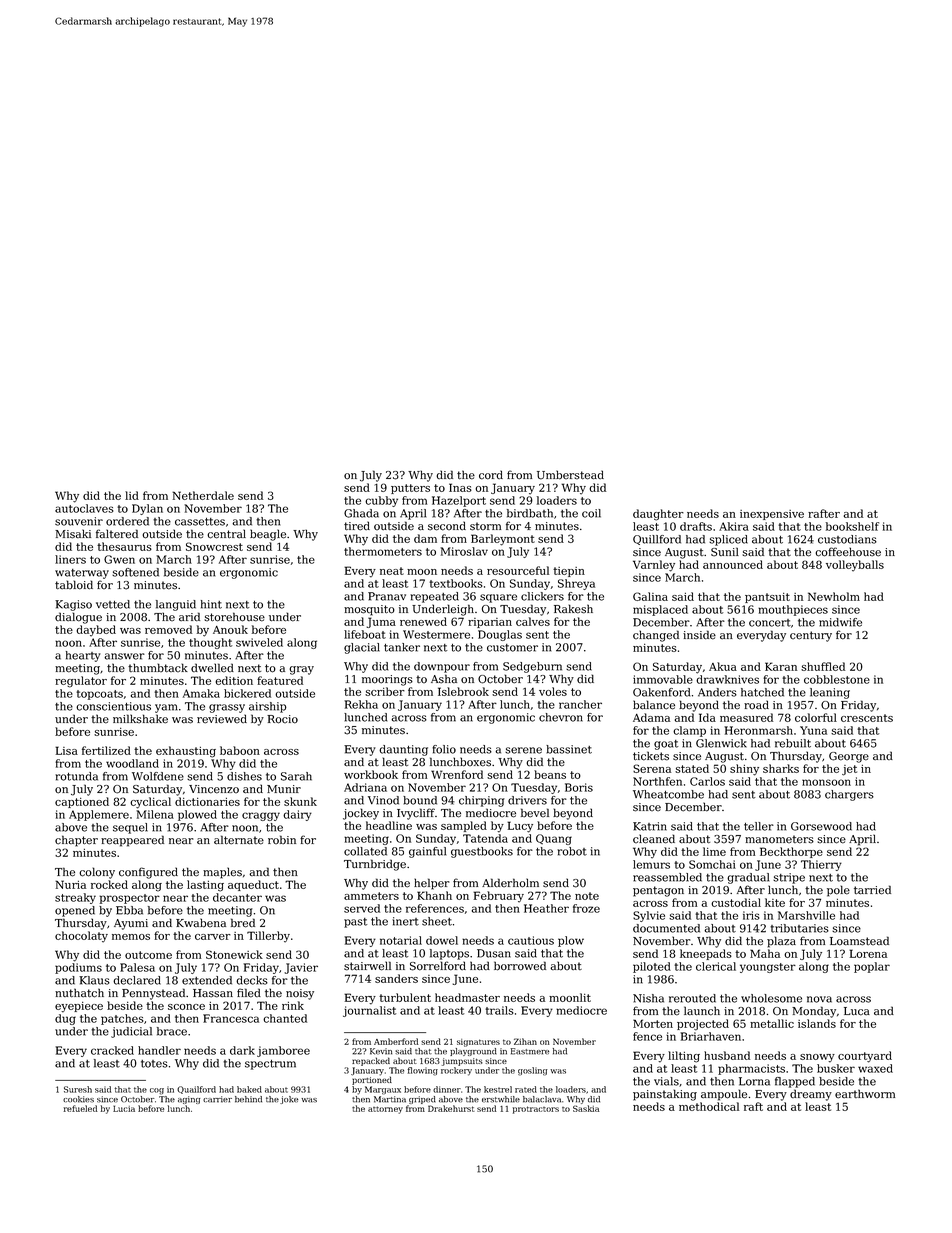 The height and width of the image is (1233, 952). Describe the element at coordinates (811, 636) in the image. I see `century` at that location.
